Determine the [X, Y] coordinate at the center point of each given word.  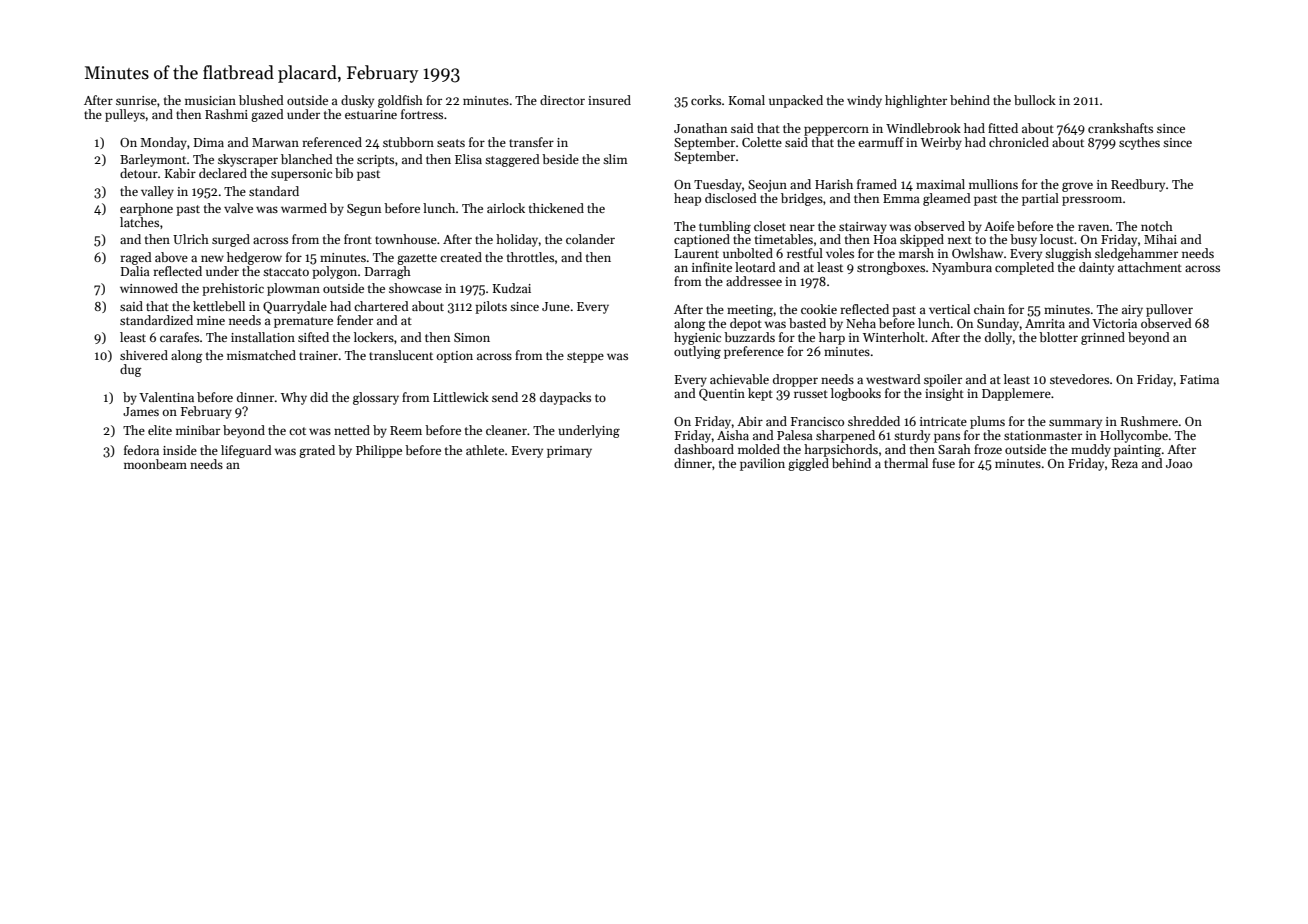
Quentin [722, 395]
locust [1057, 239]
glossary [376, 398]
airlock [506, 208]
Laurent [697, 253]
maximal [940, 184]
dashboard [704, 449]
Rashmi [226, 114]
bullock [1035, 100]
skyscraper [248, 160]
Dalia [135, 271]
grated [317, 451]
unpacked [796, 101]
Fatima [1199, 379]
